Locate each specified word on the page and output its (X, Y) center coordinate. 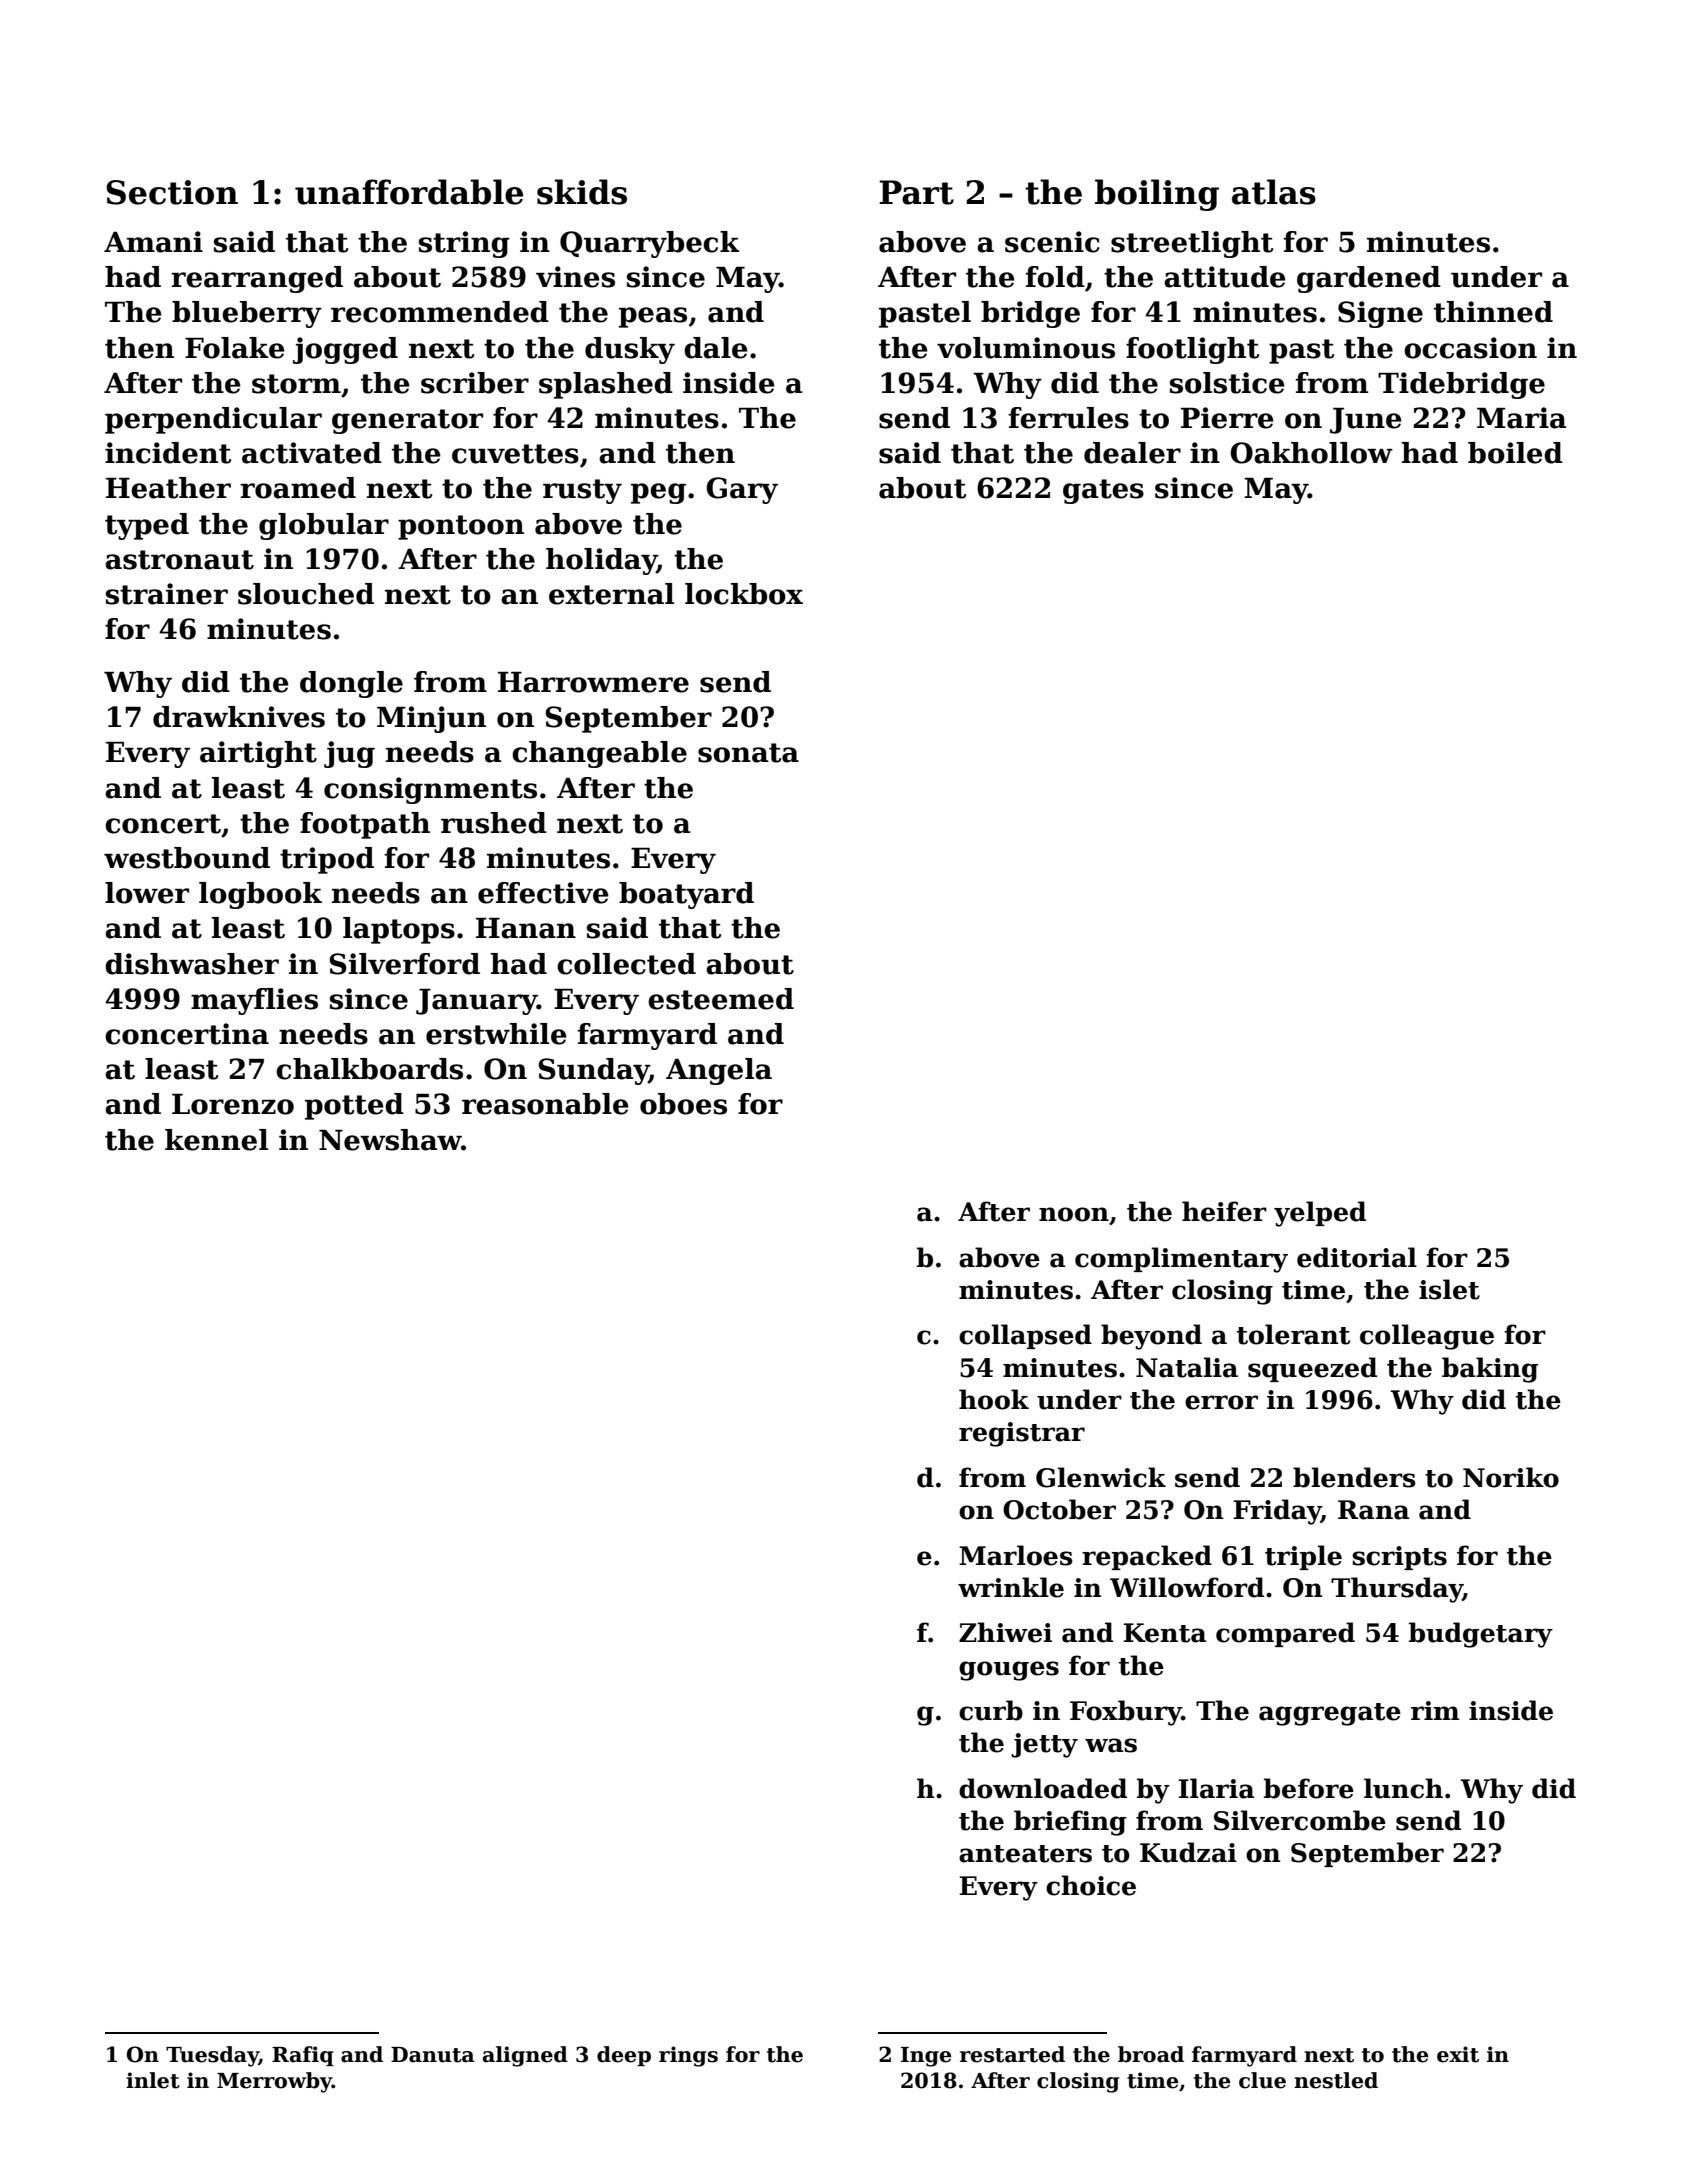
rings (688, 2056)
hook (994, 1399)
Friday (1277, 1512)
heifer (1224, 1211)
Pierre (1227, 418)
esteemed (721, 999)
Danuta (433, 2055)
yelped (1320, 1214)
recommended (440, 312)
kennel (216, 1140)
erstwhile (496, 1034)
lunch (1403, 1788)
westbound (187, 858)
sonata (748, 753)
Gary (742, 490)
